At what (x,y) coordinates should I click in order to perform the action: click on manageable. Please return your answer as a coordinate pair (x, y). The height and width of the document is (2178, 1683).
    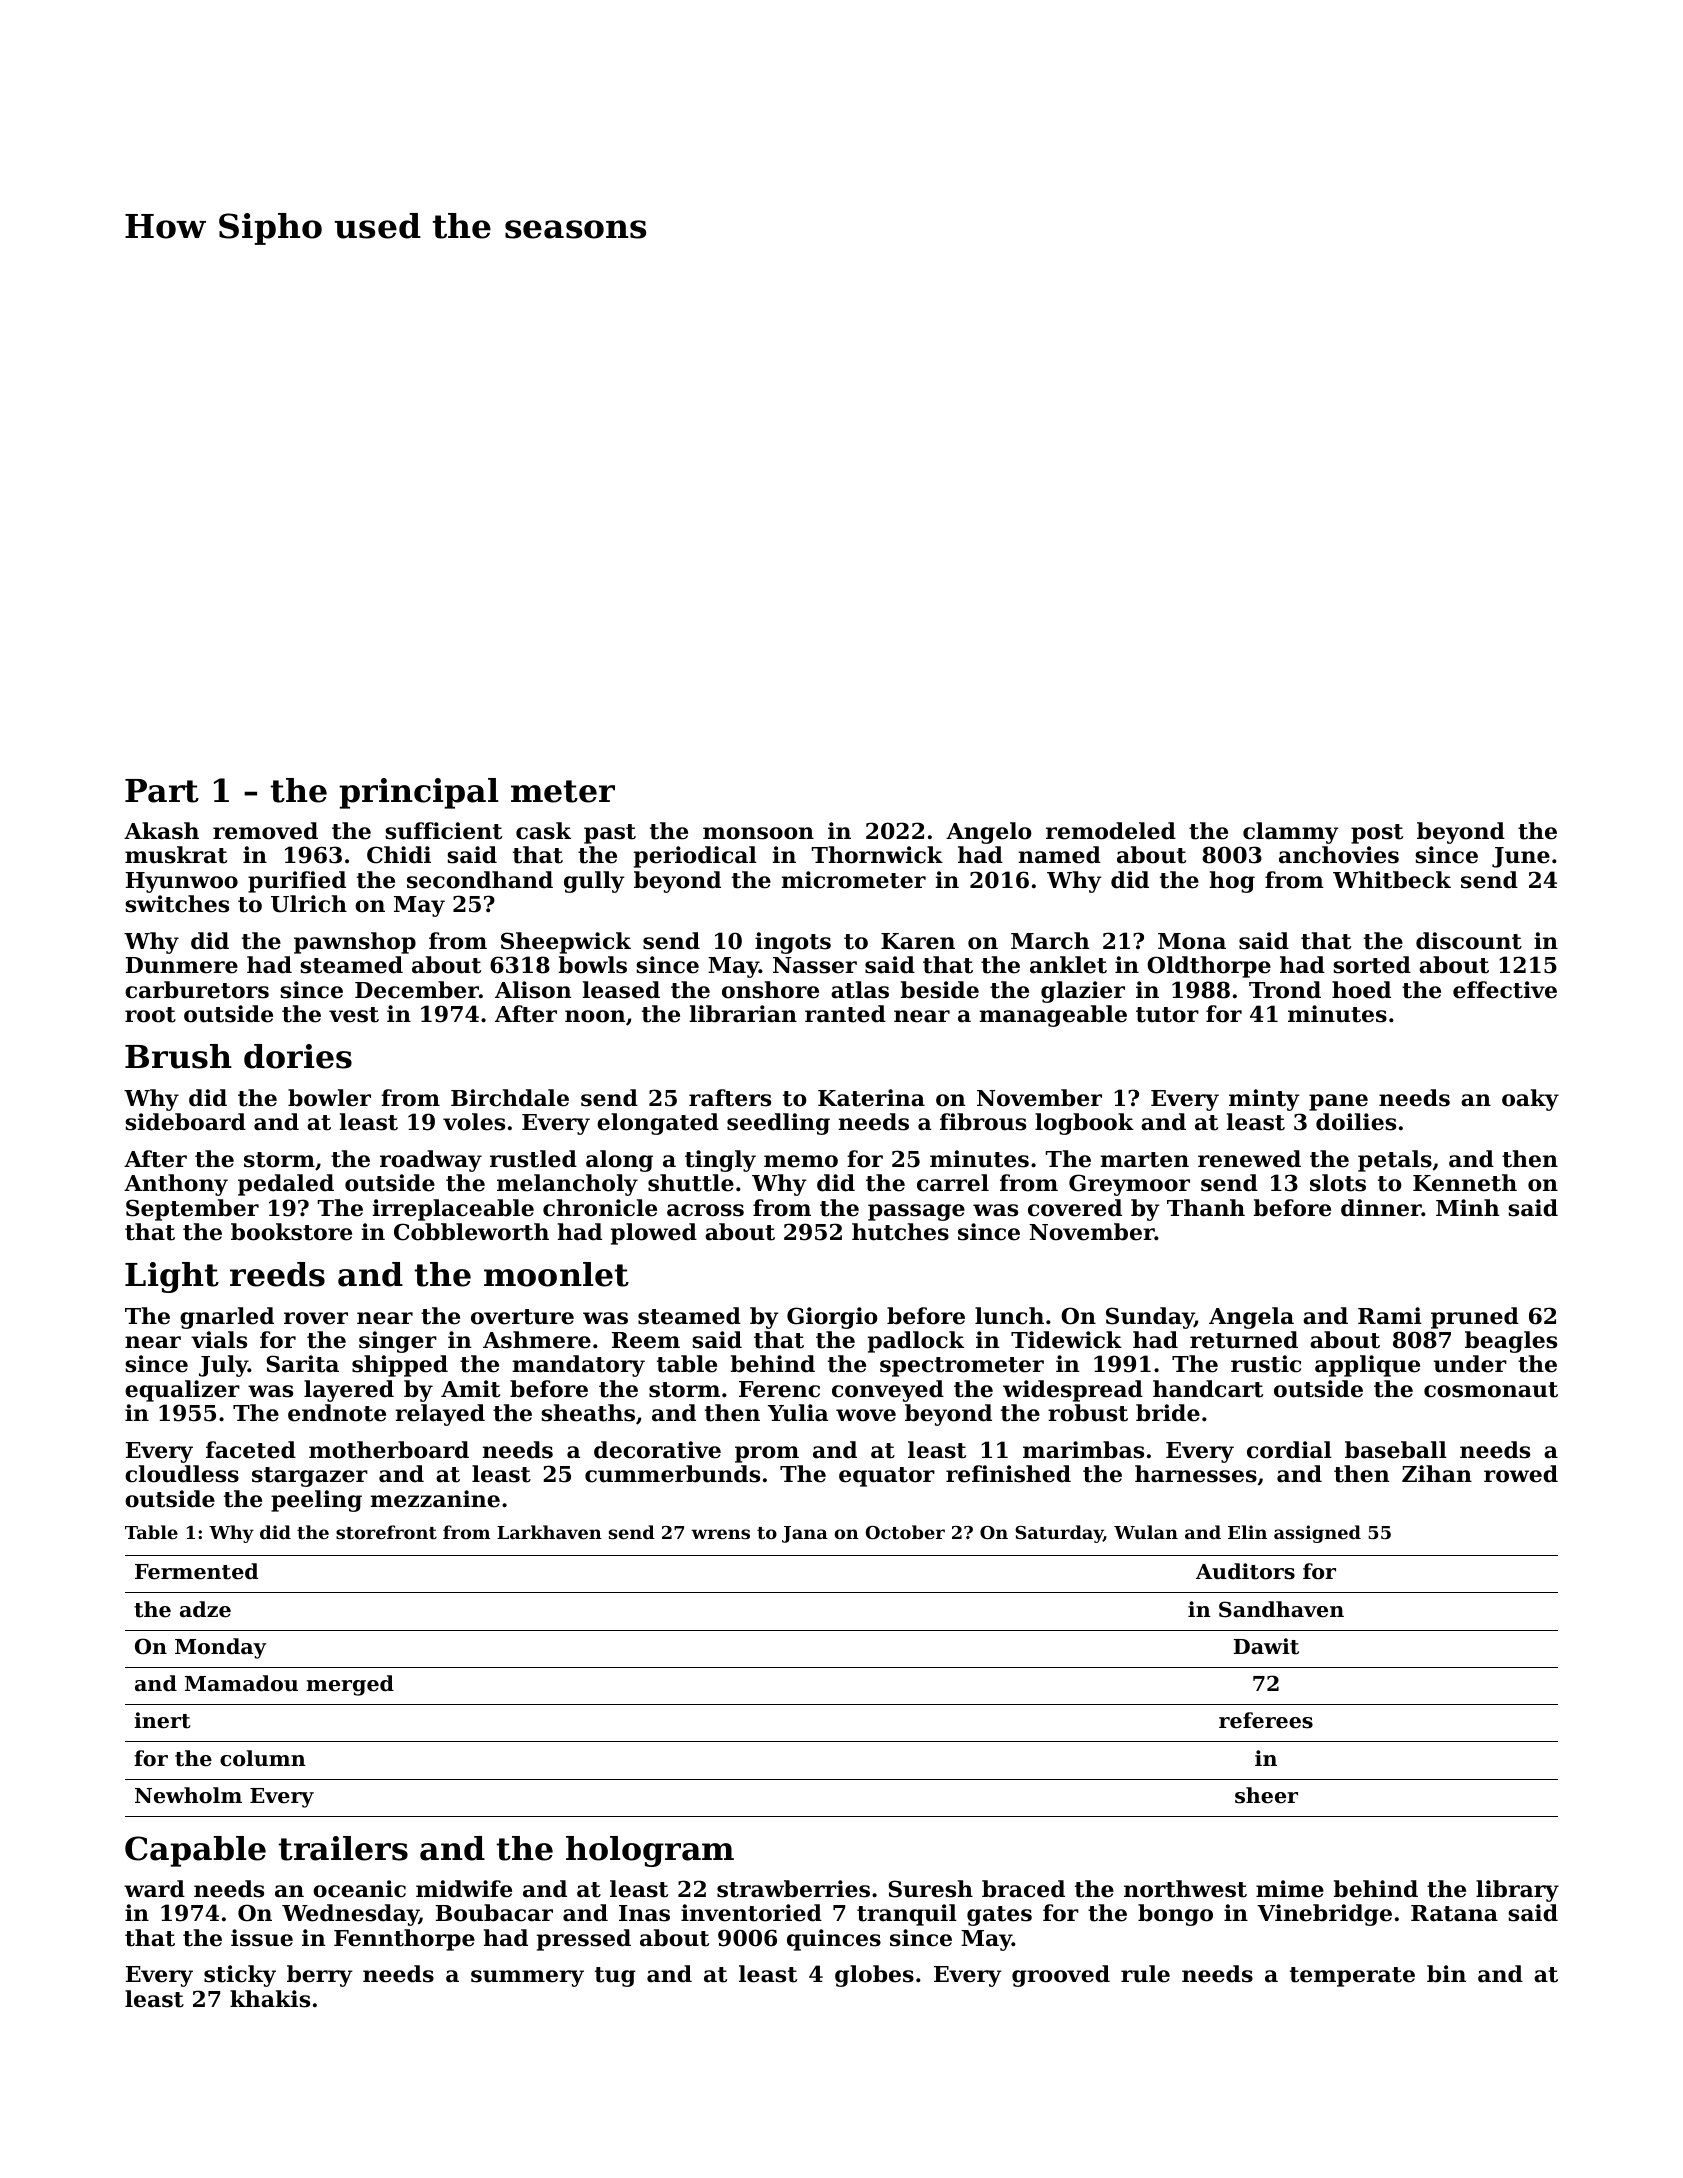
    Looking at the image, I should click on (1053, 1016).
